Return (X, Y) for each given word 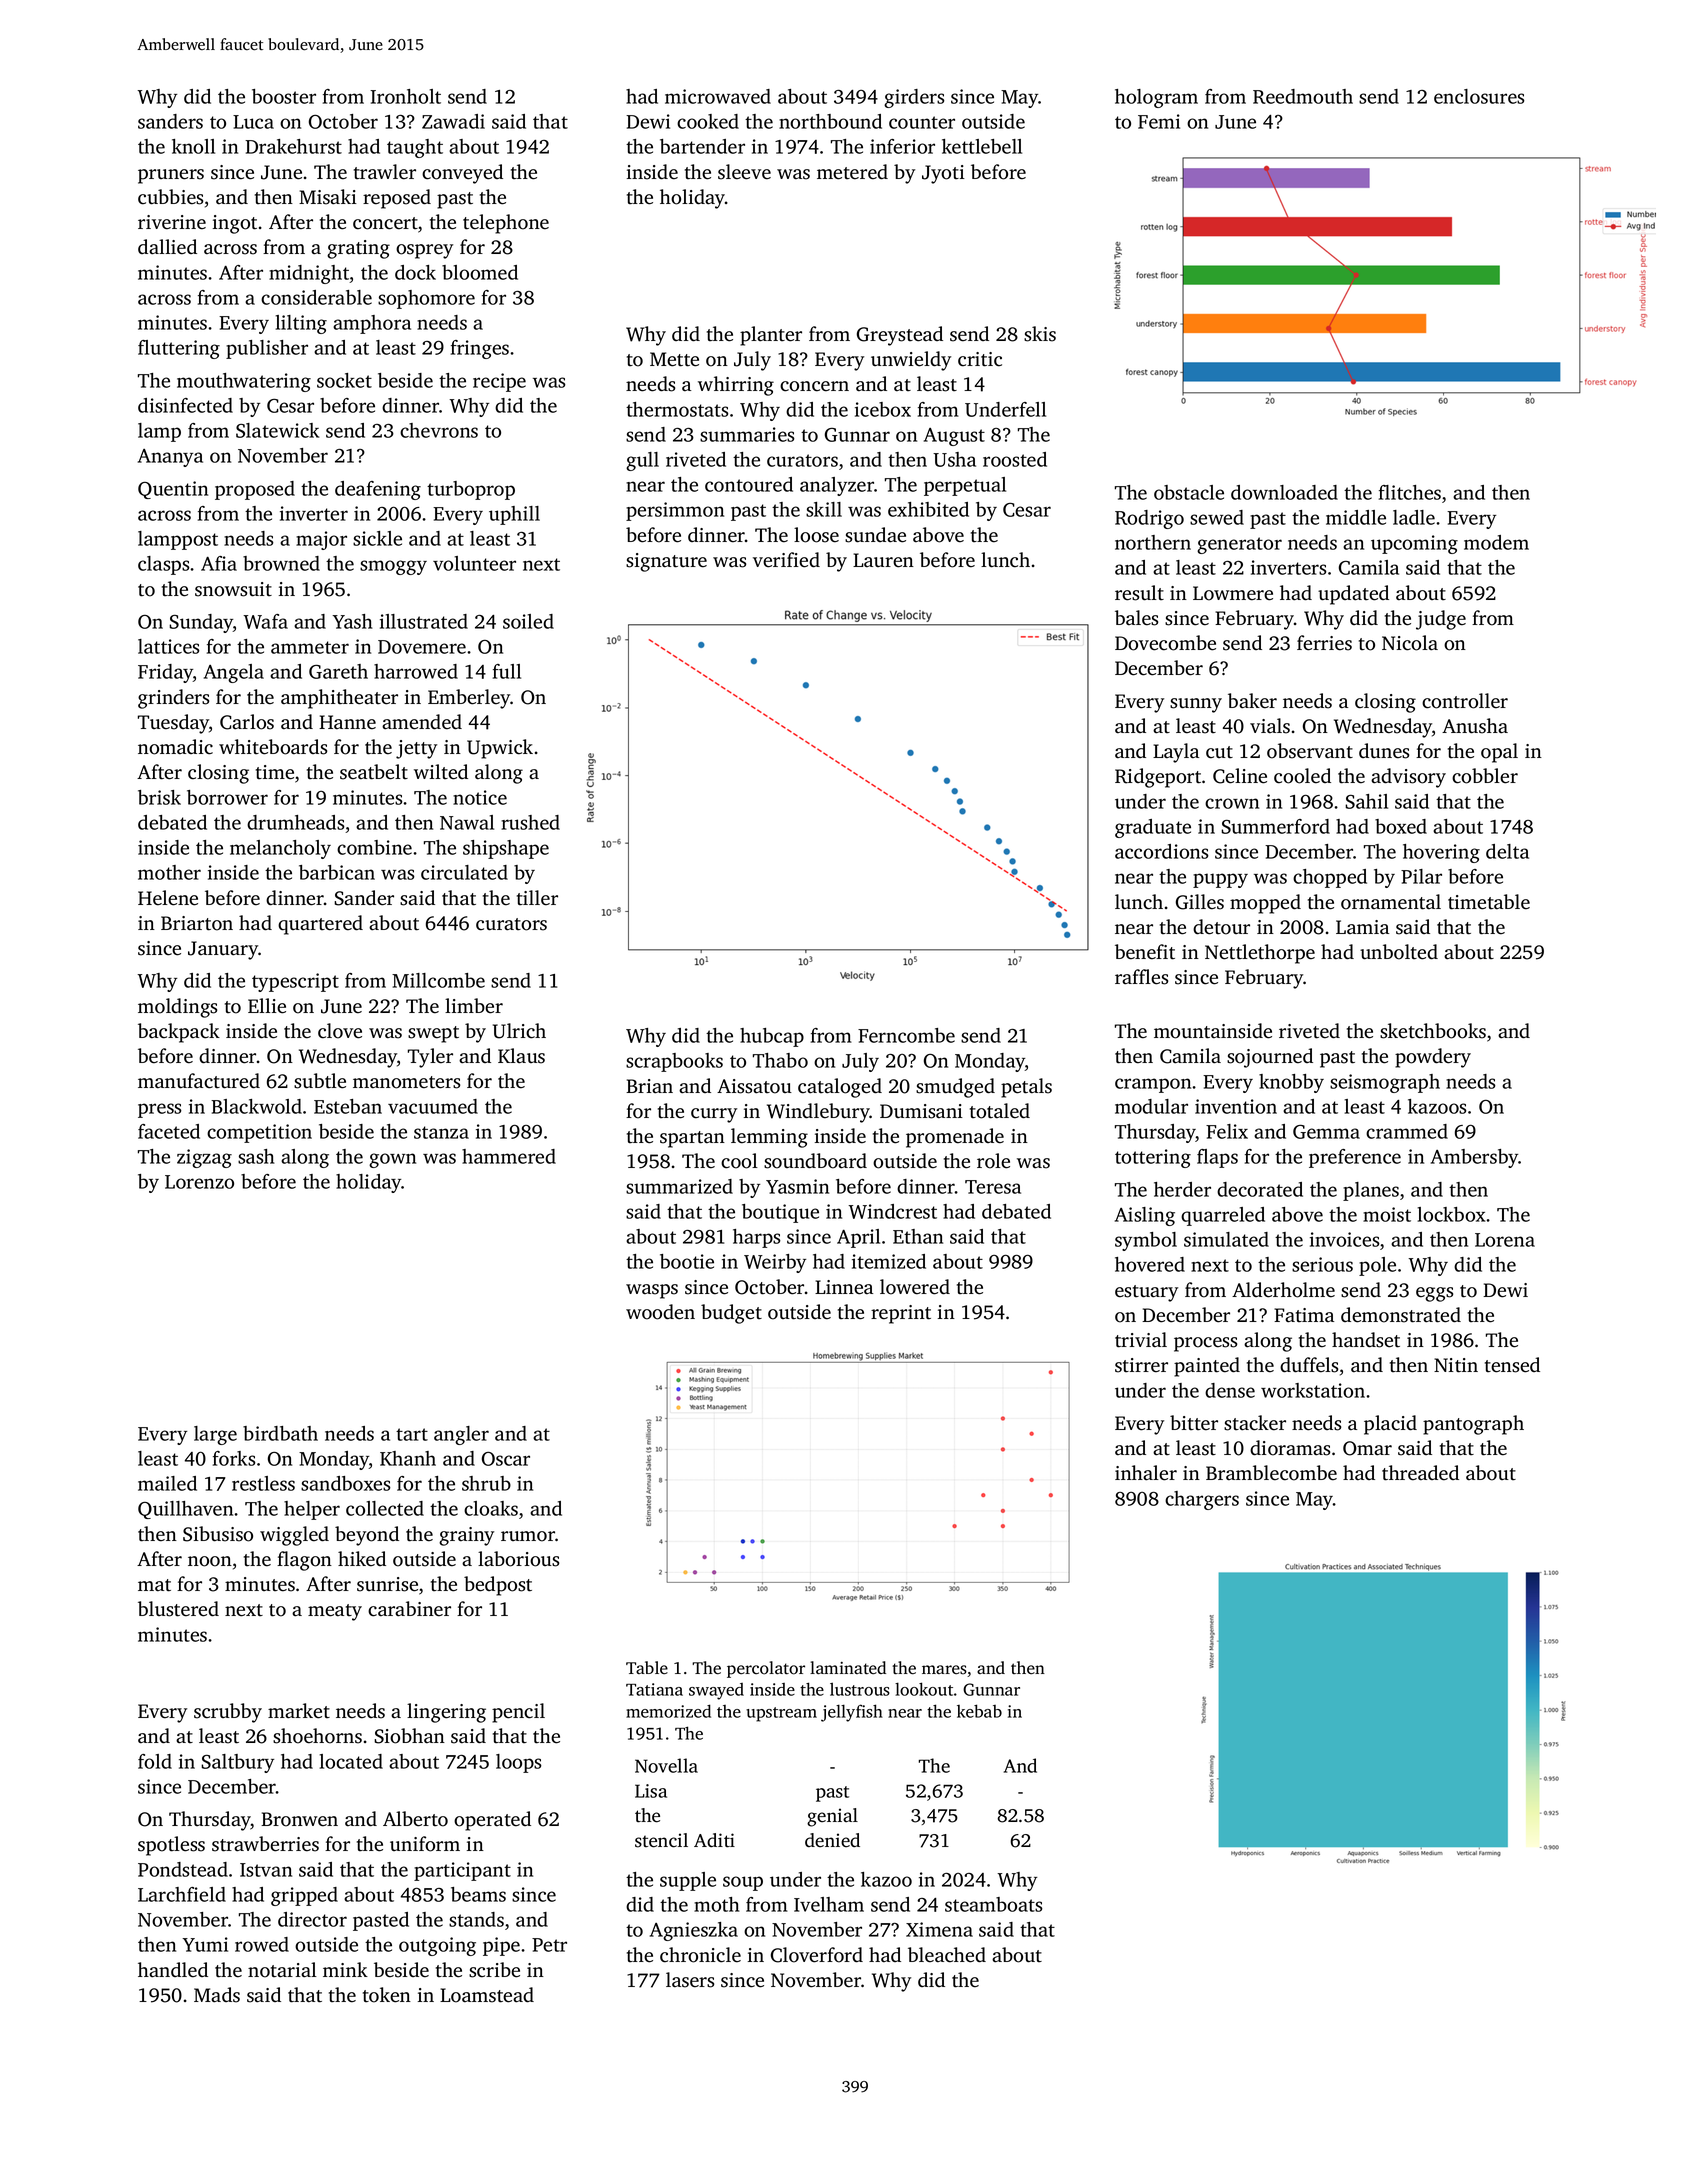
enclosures (1479, 96)
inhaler (1146, 1473)
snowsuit (233, 589)
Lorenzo (199, 1182)
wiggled (294, 1536)
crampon (1153, 1085)
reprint (901, 1314)
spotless (171, 1846)
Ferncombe (906, 1035)
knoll (193, 146)
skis (1040, 334)
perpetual (965, 486)
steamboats (994, 1904)
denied (832, 1840)
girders (914, 98)
